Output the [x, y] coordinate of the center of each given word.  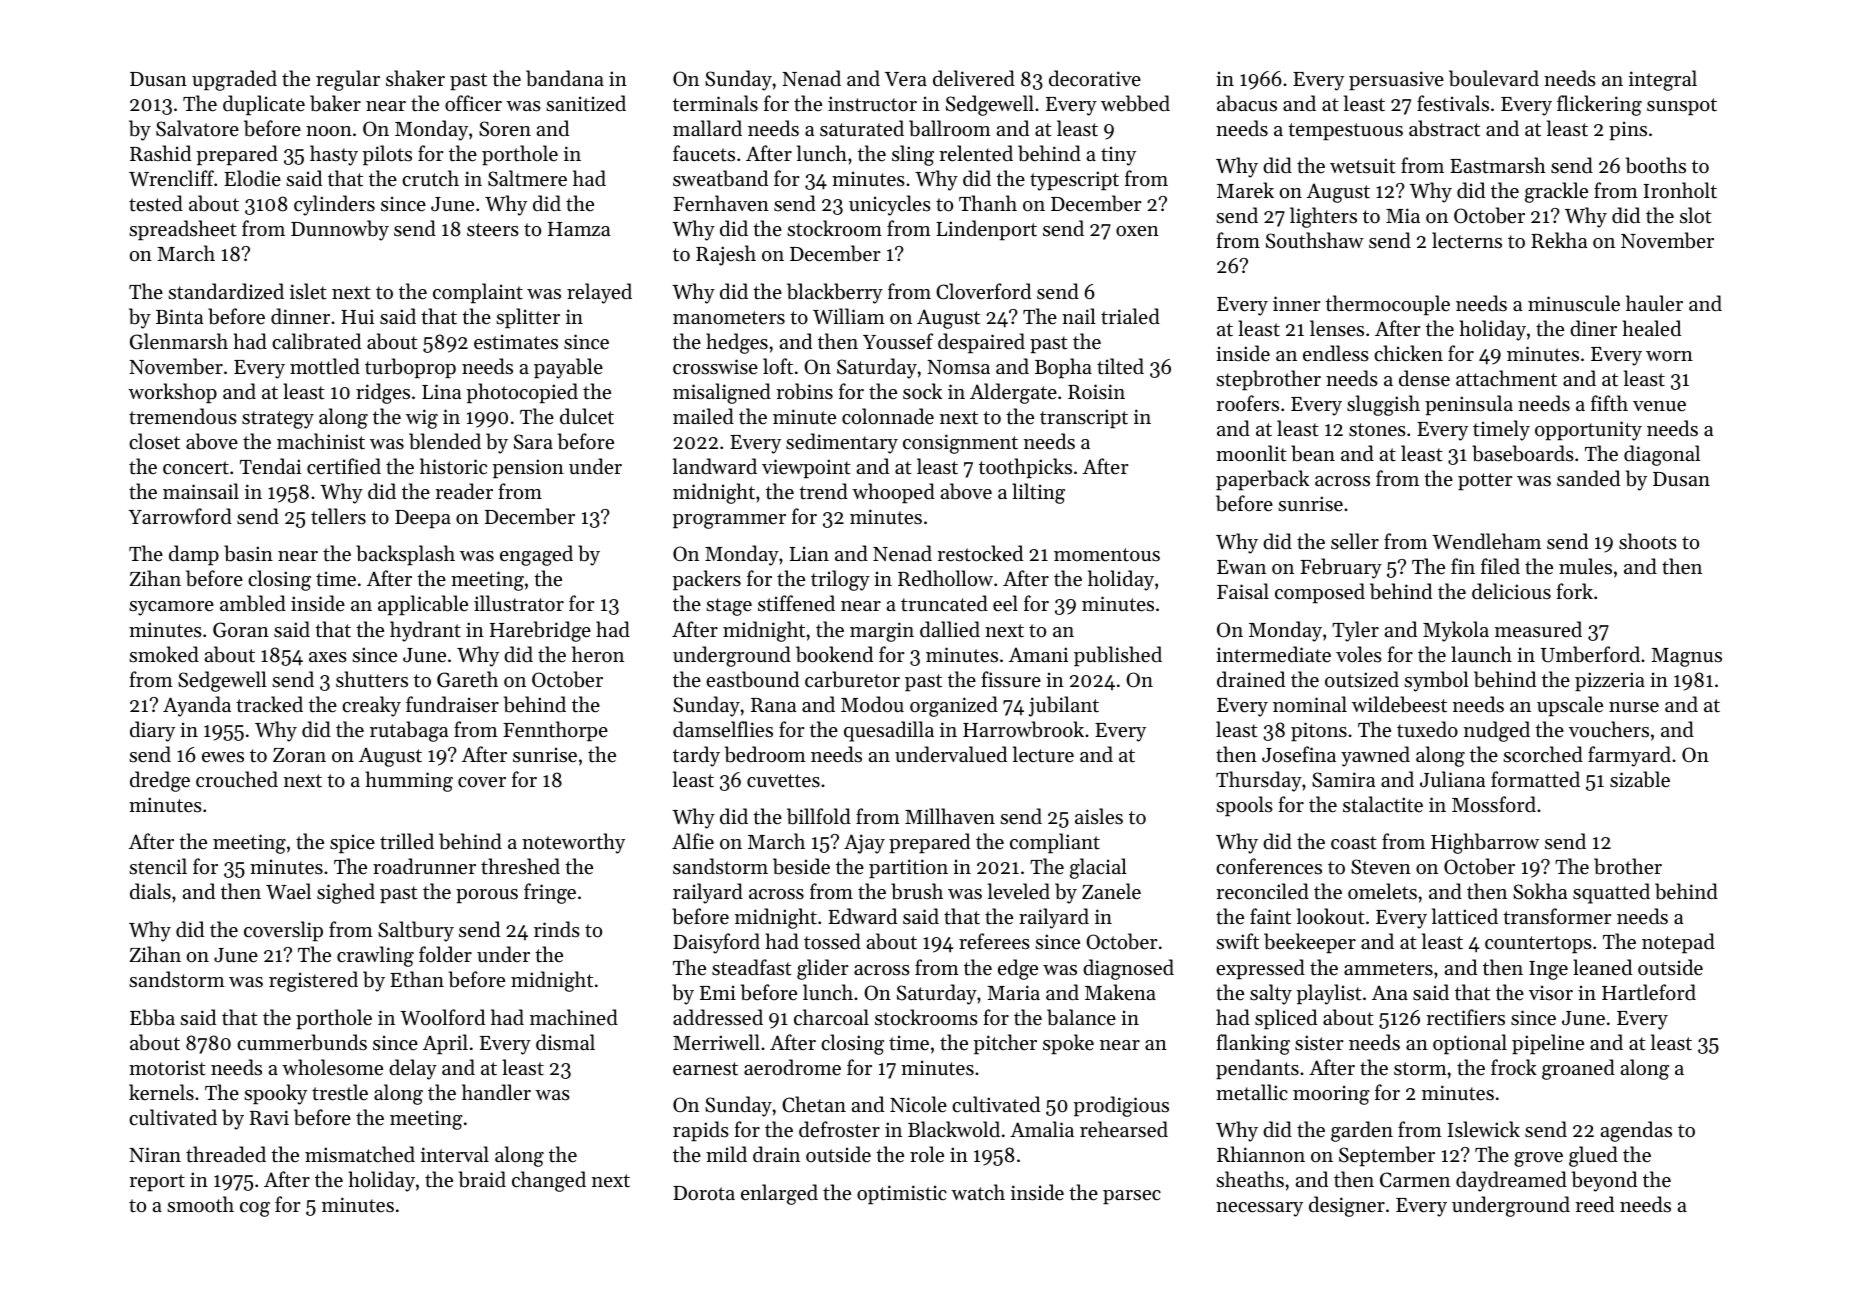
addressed [718, 1017]
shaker [415, 78]
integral [1663, 80]
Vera [906, 79]
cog [255, 1209]
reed [1594, 1204]
